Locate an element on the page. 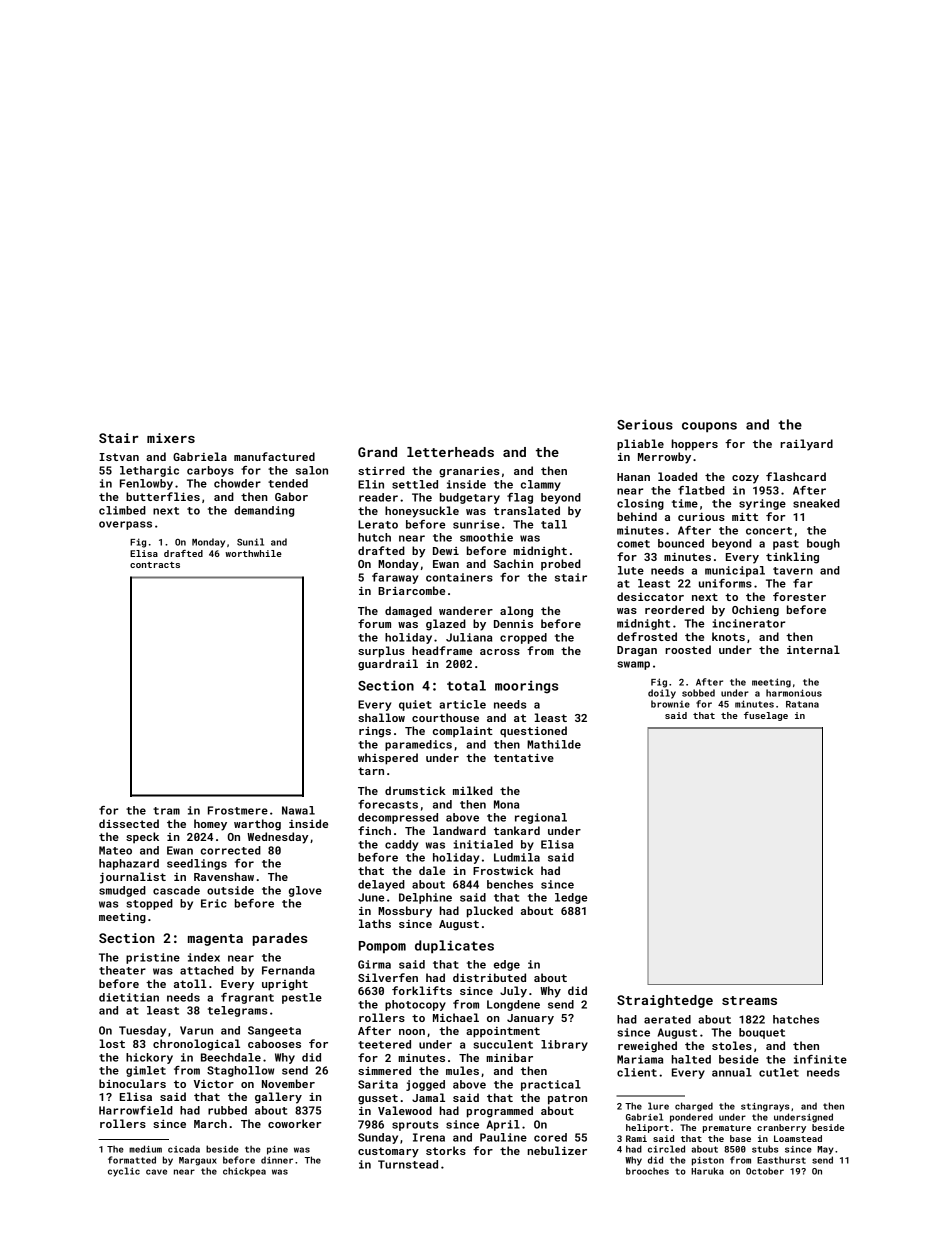 The image size is (952, 1233). tram is located at coordinates (166, 811).
